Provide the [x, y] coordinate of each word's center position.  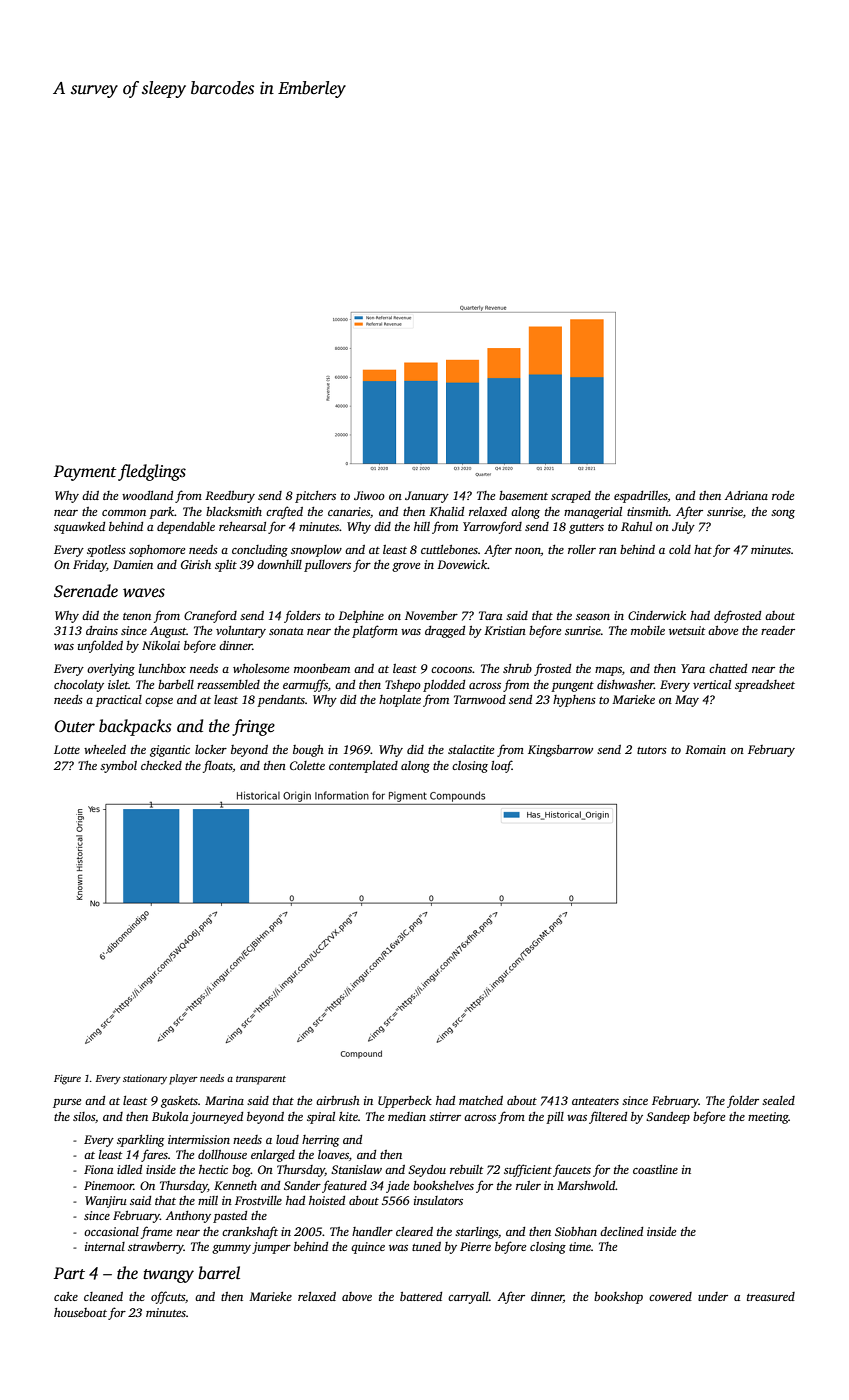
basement [523, 495]
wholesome [261, 668]
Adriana [746, 495]
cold [680, 549]
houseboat [80, 1312]
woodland [147, 495]
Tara [491, 615]
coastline [655, 1169]
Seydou [427, 1171]
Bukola [170, 1116]
